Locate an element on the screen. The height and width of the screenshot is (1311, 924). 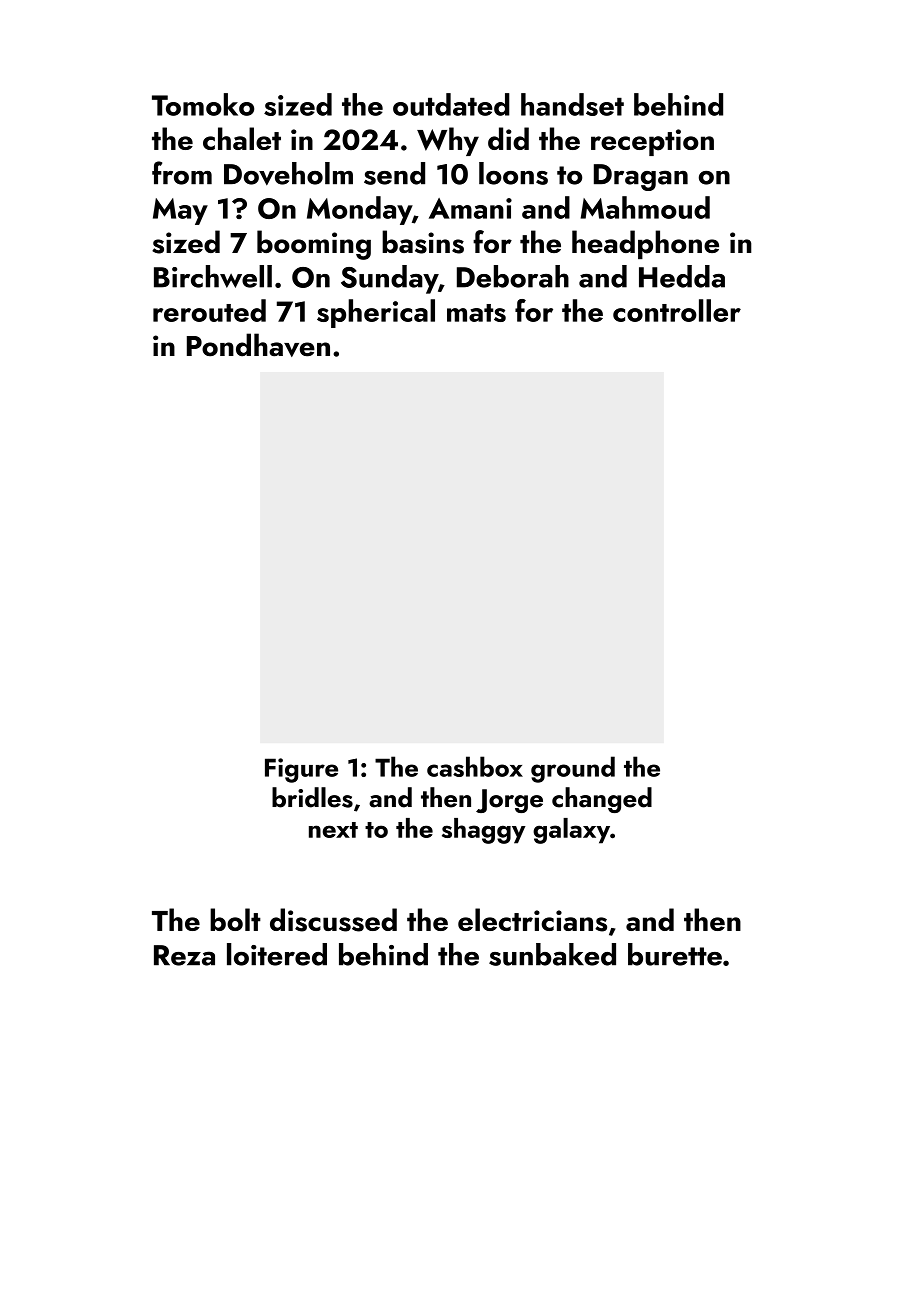
sunbaked is located at coordinates (552, 954).
